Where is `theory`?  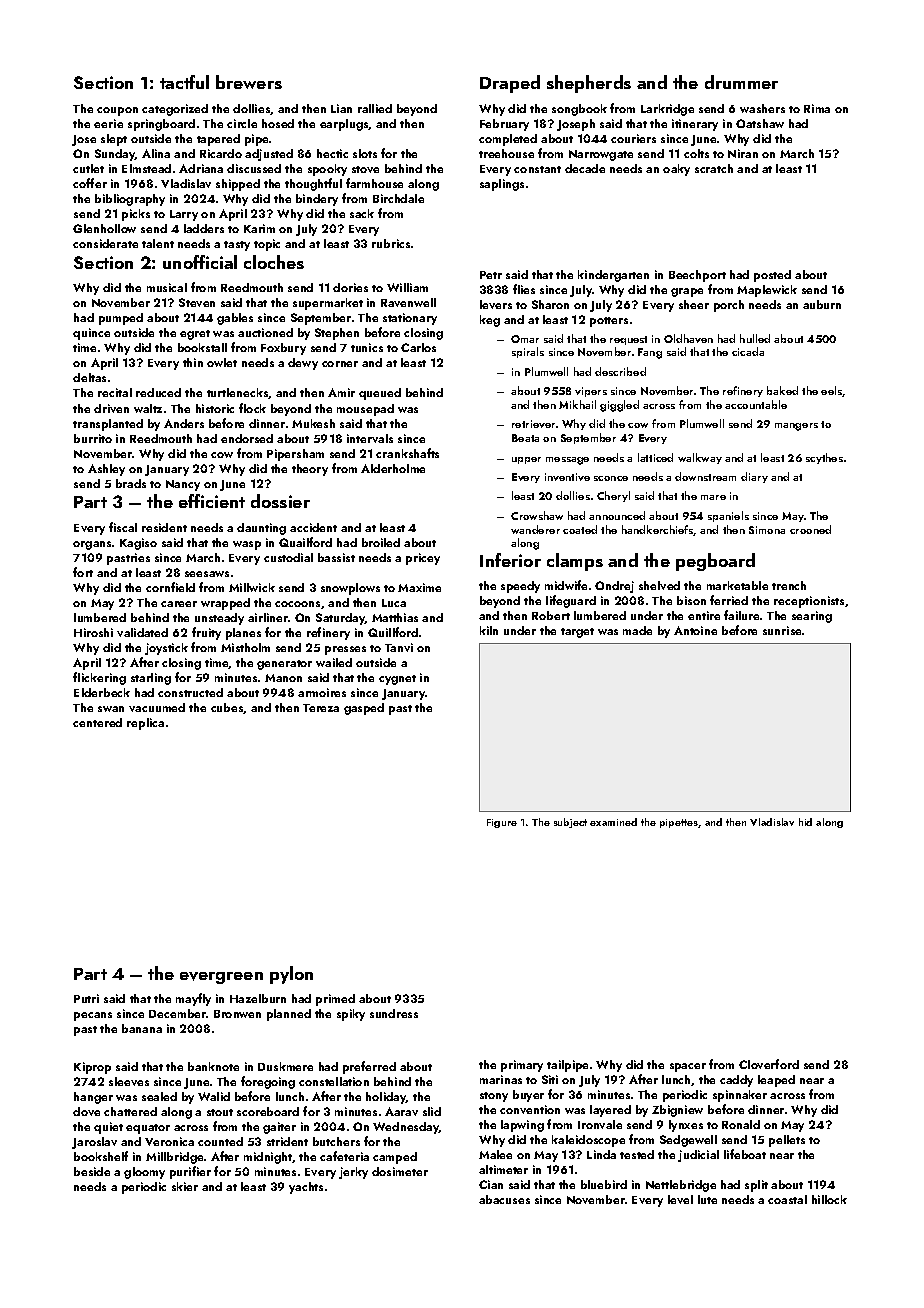 theory is located at coordinates (310, 470).
